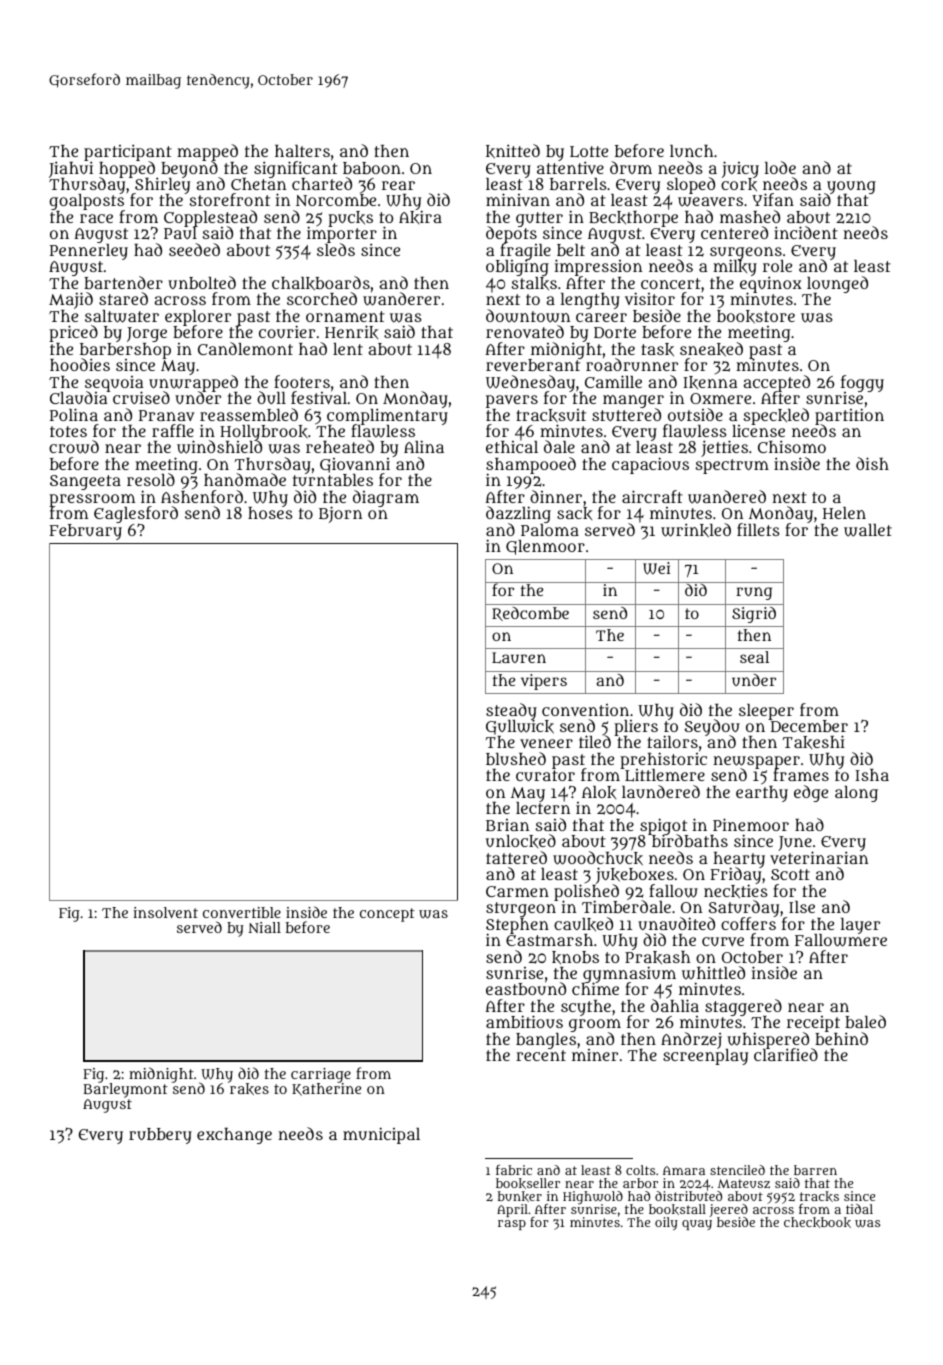 The width and height of the screenshot is (943, 1365). I want to click on complimentary, so click(387, 417).
